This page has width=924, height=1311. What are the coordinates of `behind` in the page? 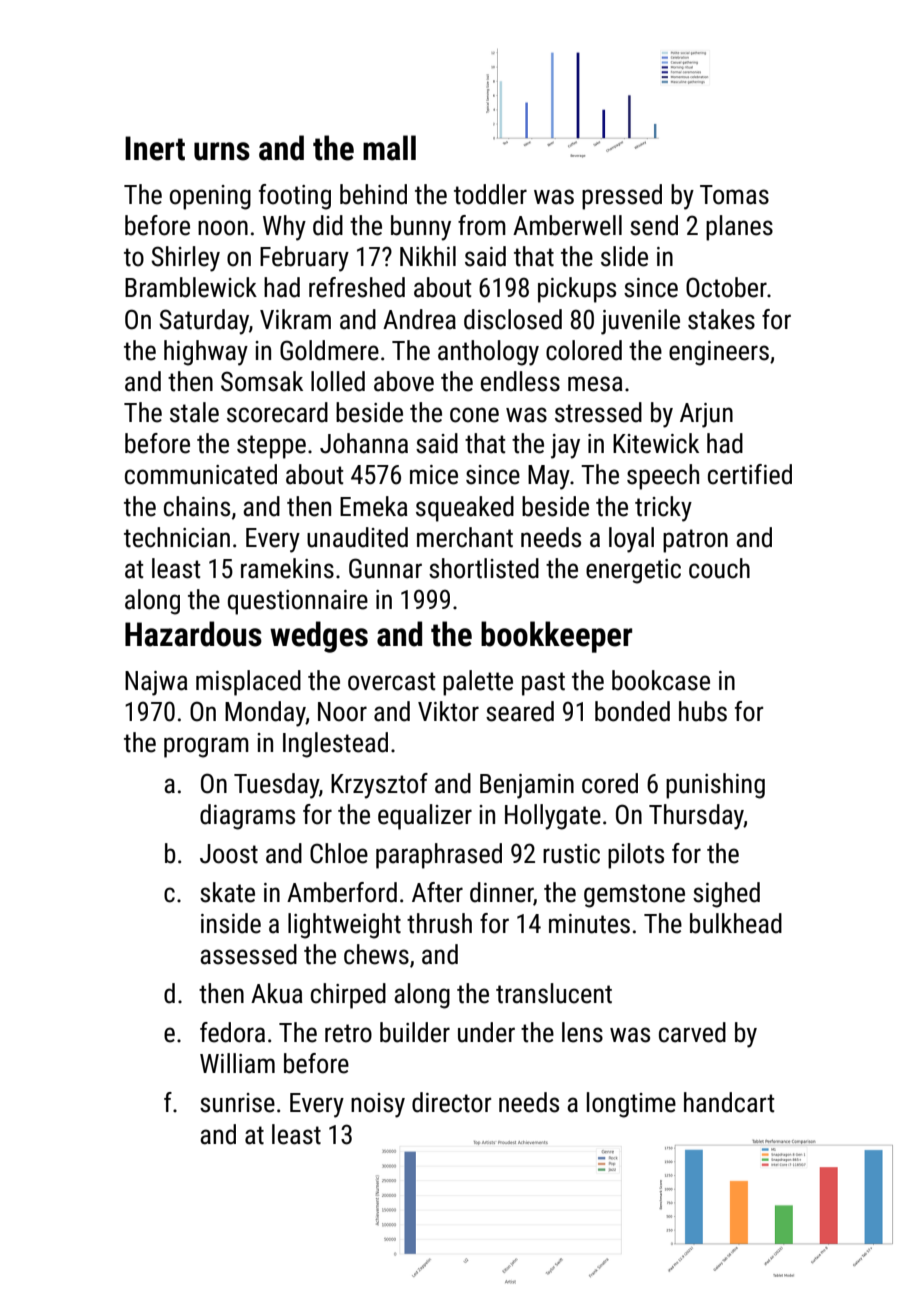 It's located at (373, 194).
